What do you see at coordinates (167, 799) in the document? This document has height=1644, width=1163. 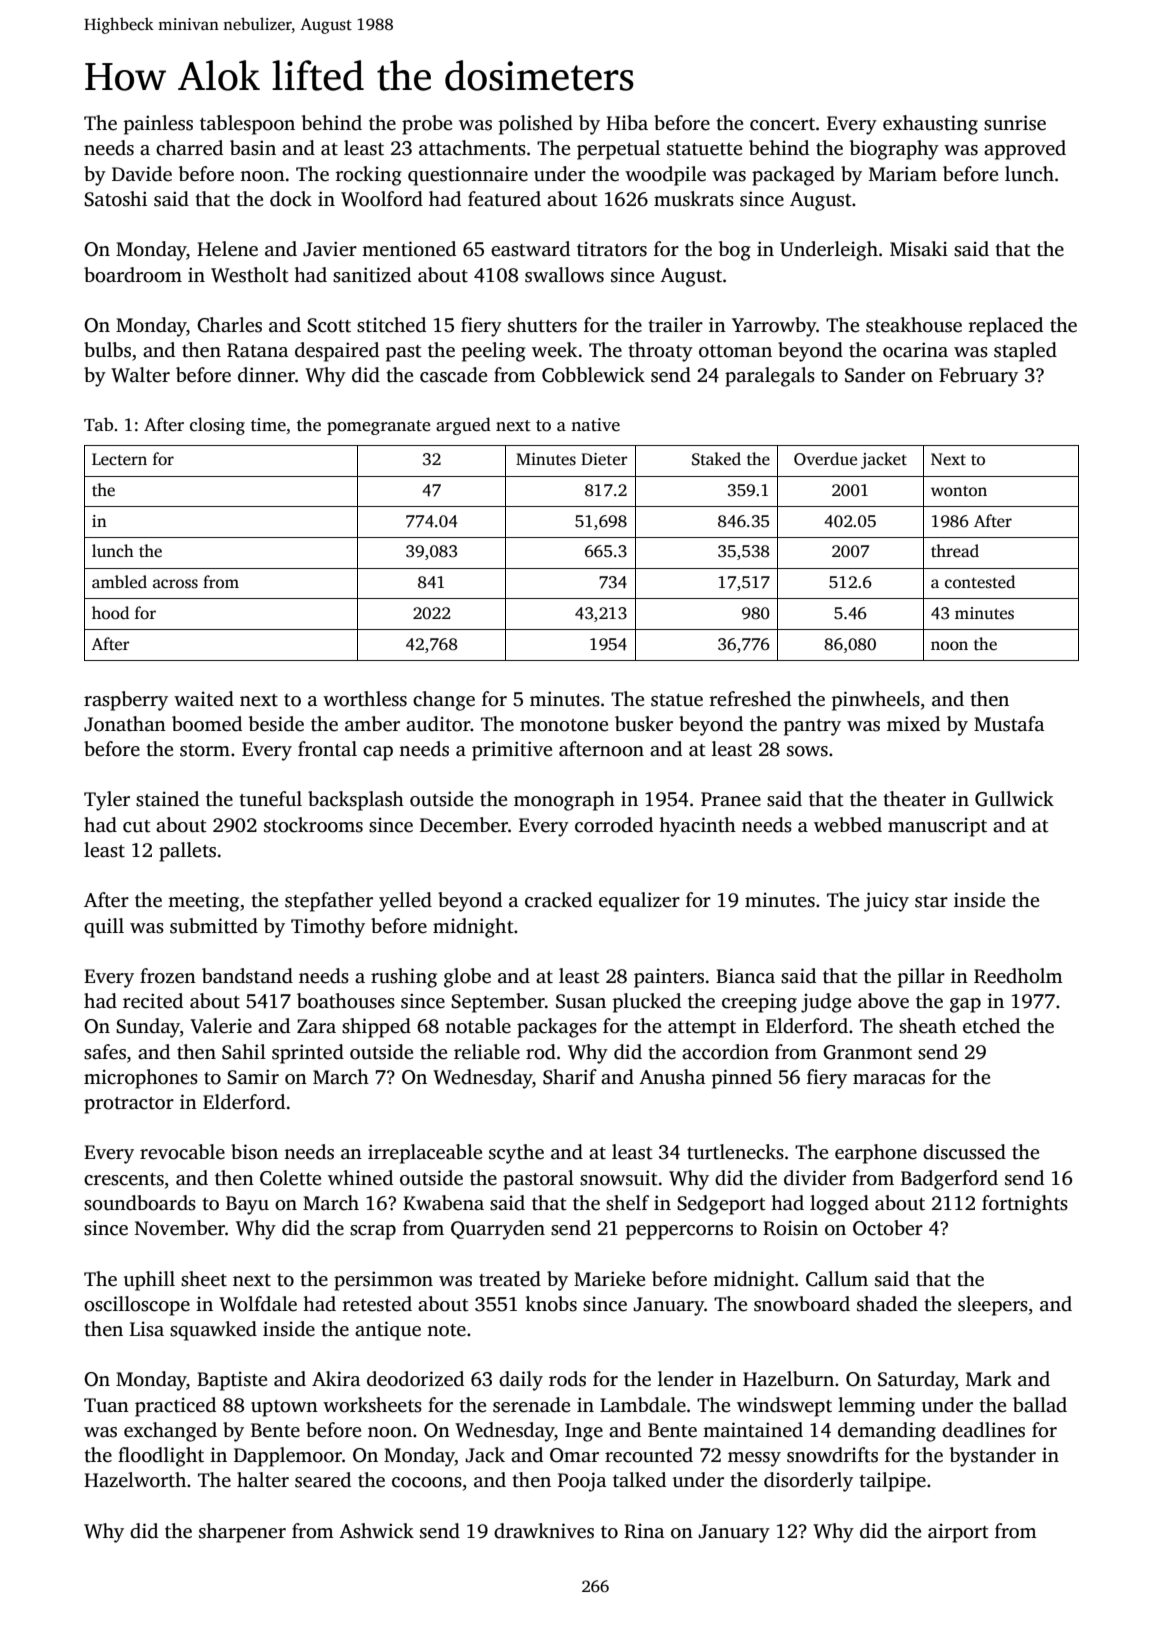 I see `stained` at bounding box center [167, 799].
